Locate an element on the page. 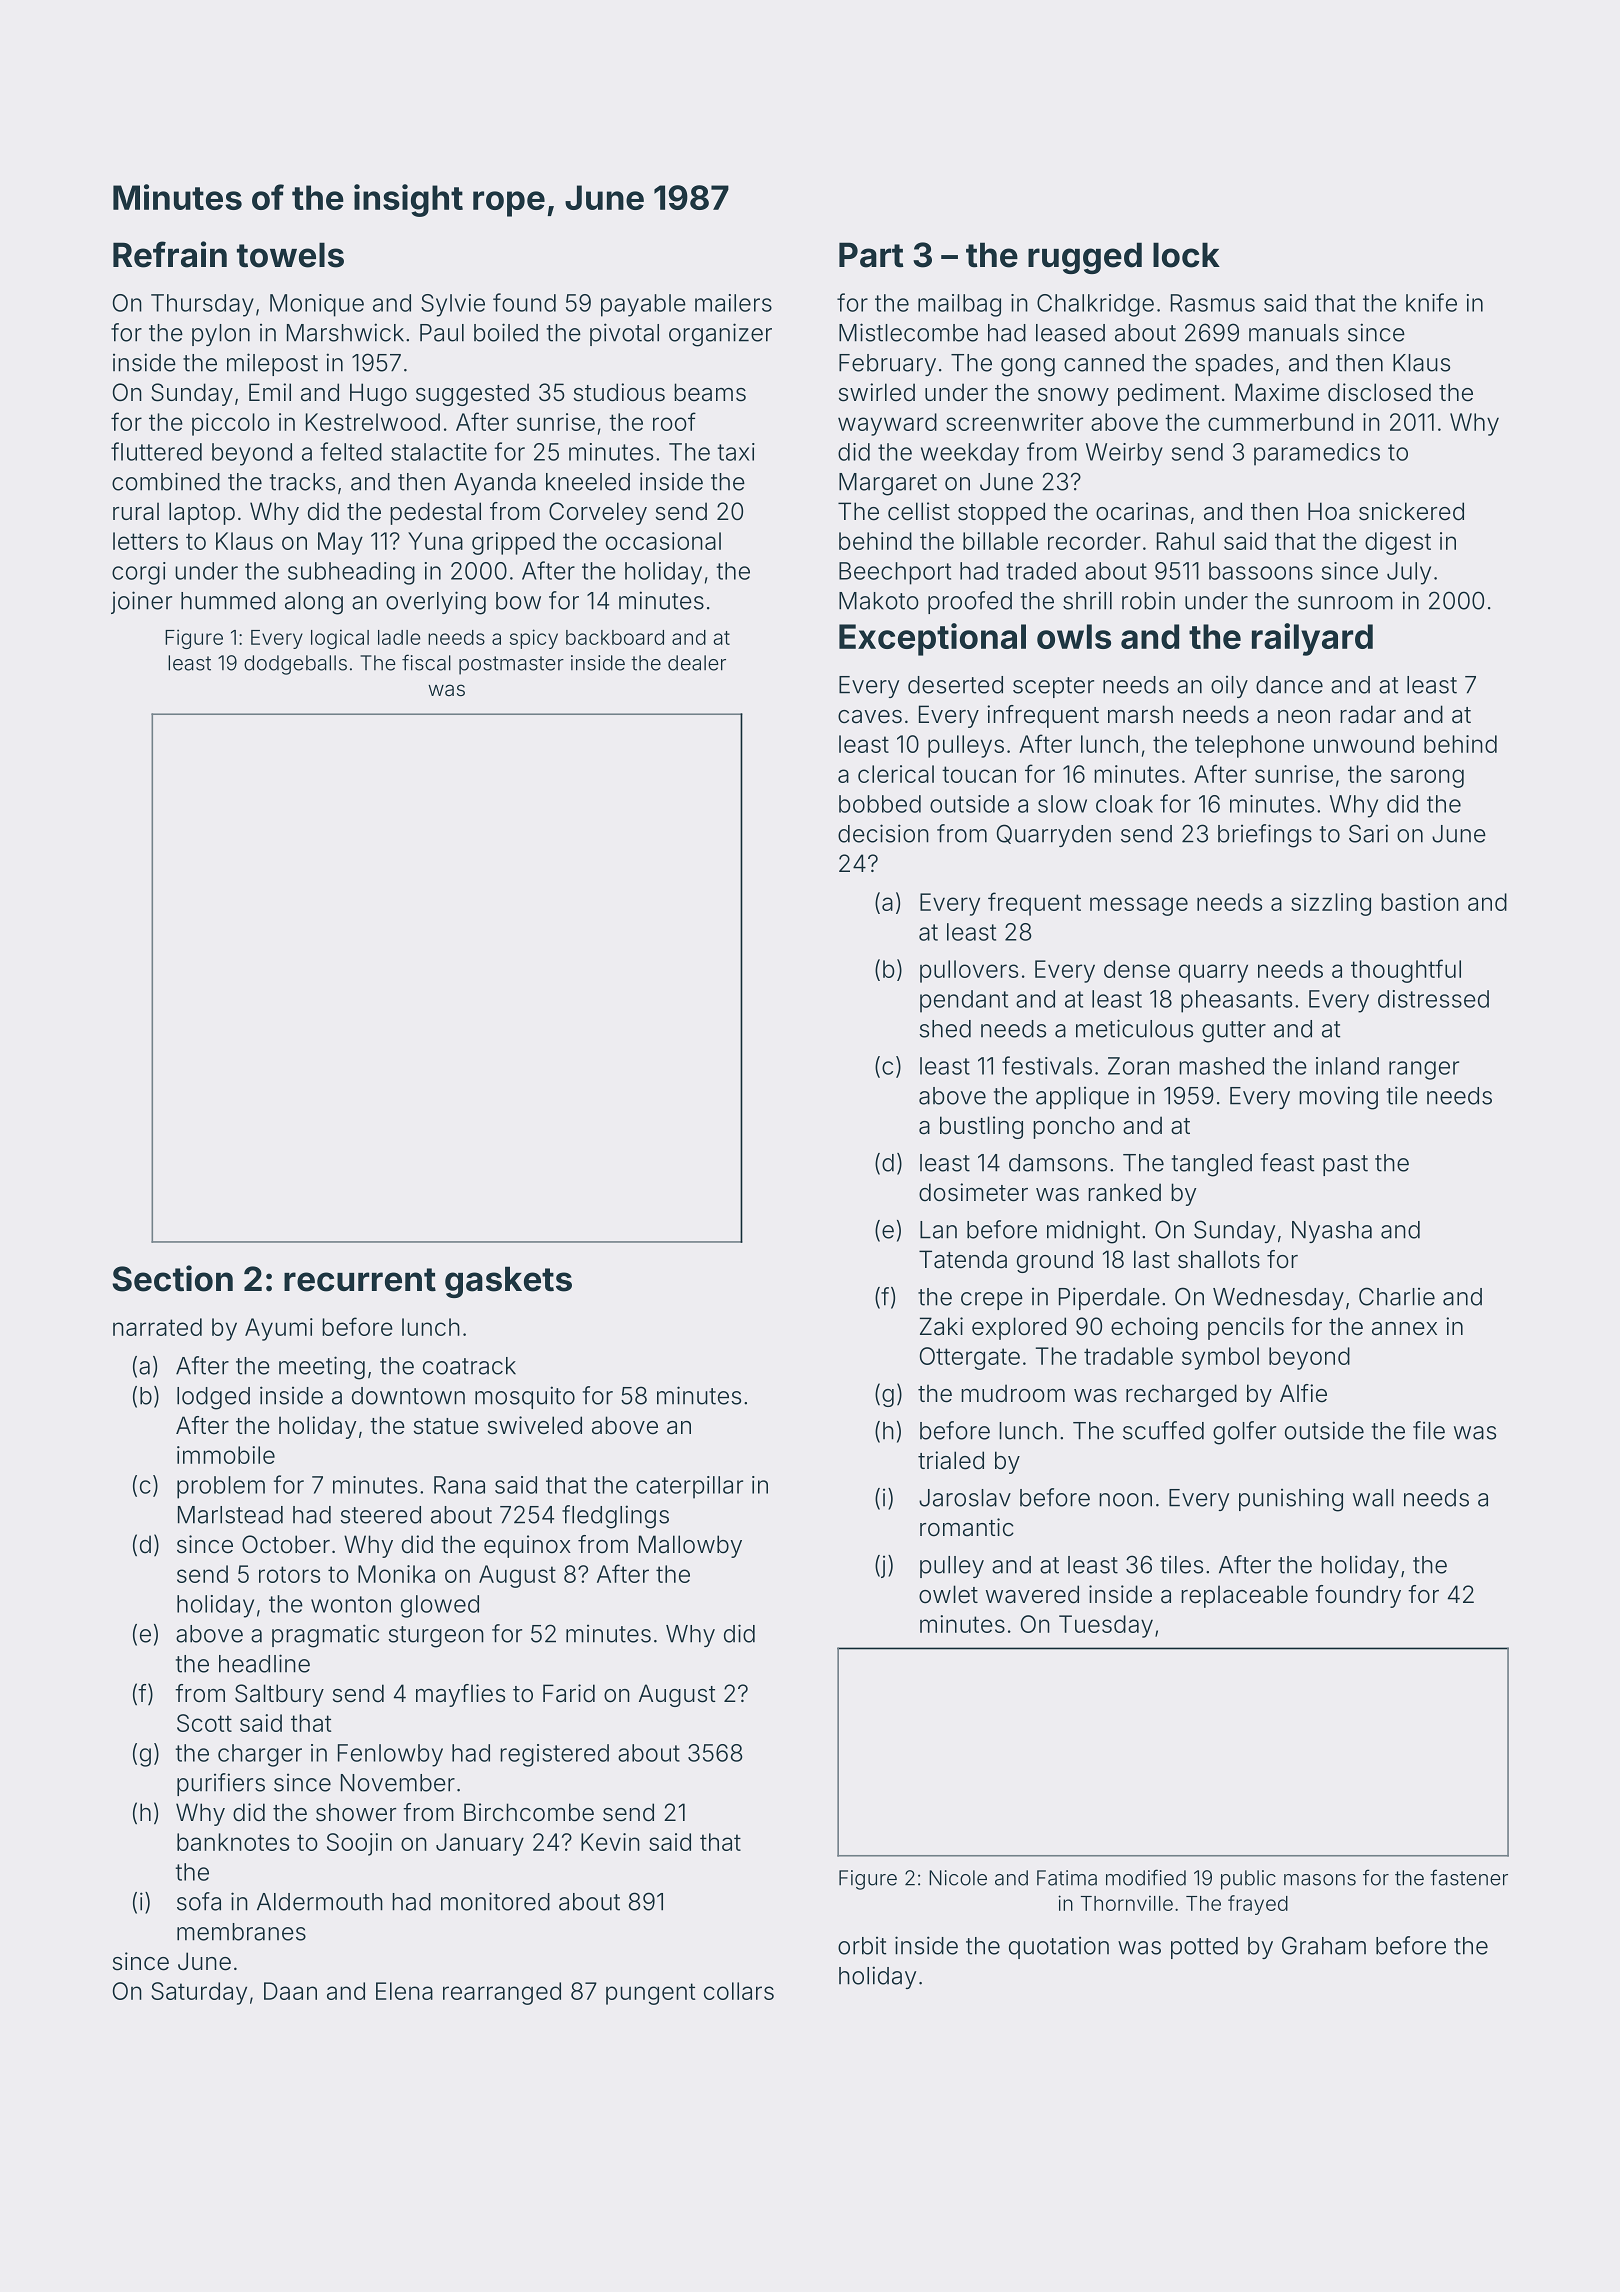  Nicole is located at coordinates (958, 1878).
